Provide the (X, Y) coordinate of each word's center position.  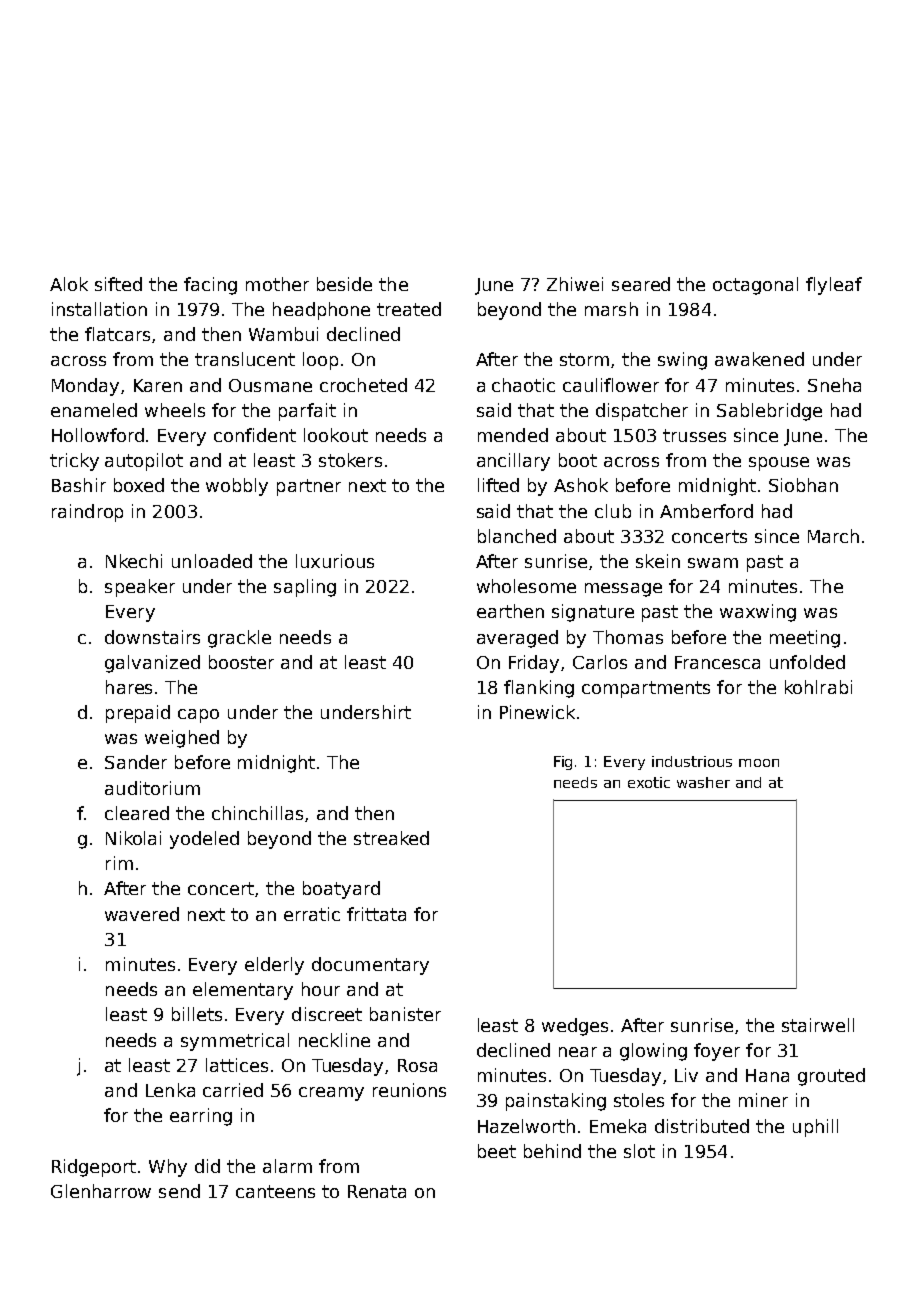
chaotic (523, 385)
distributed (702, 1126)
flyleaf (834, 286)
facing (210, 286)
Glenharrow (101, 1191)
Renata (377, 1191)
